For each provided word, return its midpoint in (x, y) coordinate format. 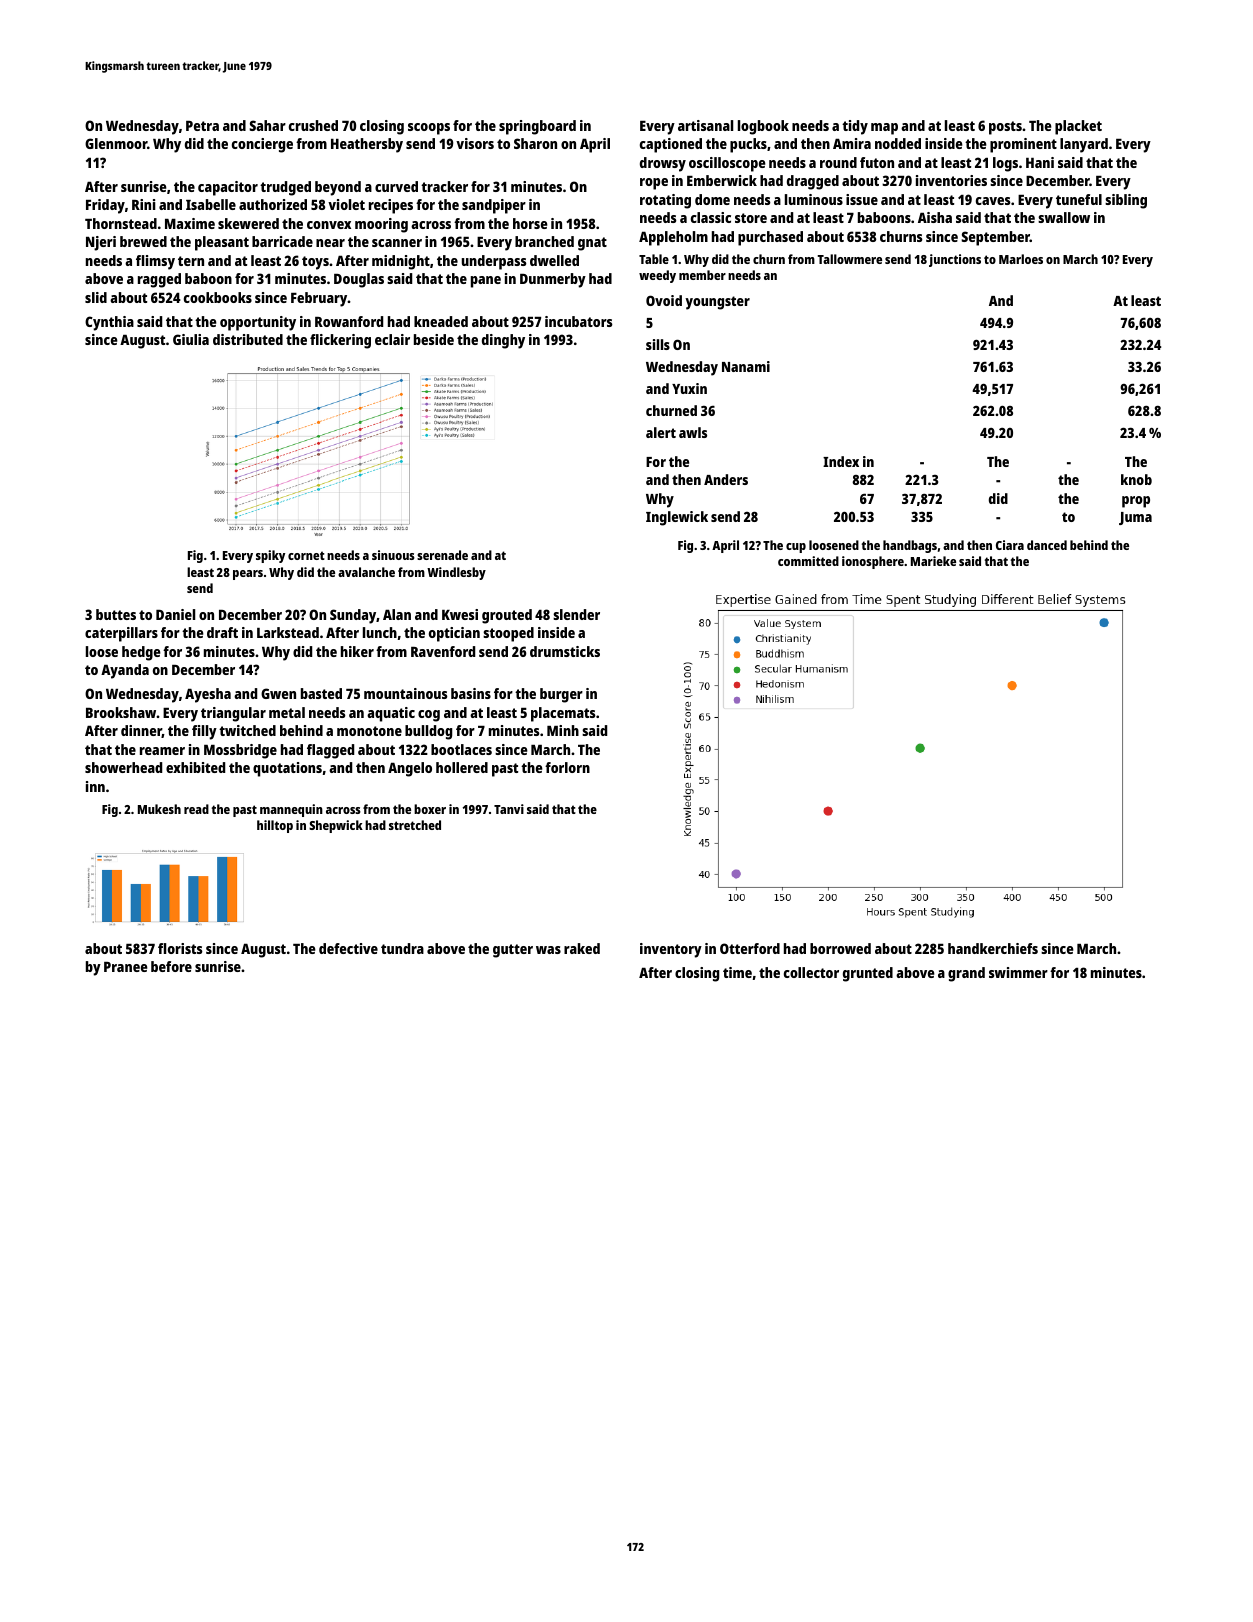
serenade (442, 555)
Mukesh (159, 809)
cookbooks (218, 297)
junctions (955, 260)
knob (1136, 479)
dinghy (503, 341)
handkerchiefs (993, 948)
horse (530, 223)
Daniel (175, 614)
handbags (910, 546)
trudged (285, 188)
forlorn (567, 767)
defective (348, 948)
